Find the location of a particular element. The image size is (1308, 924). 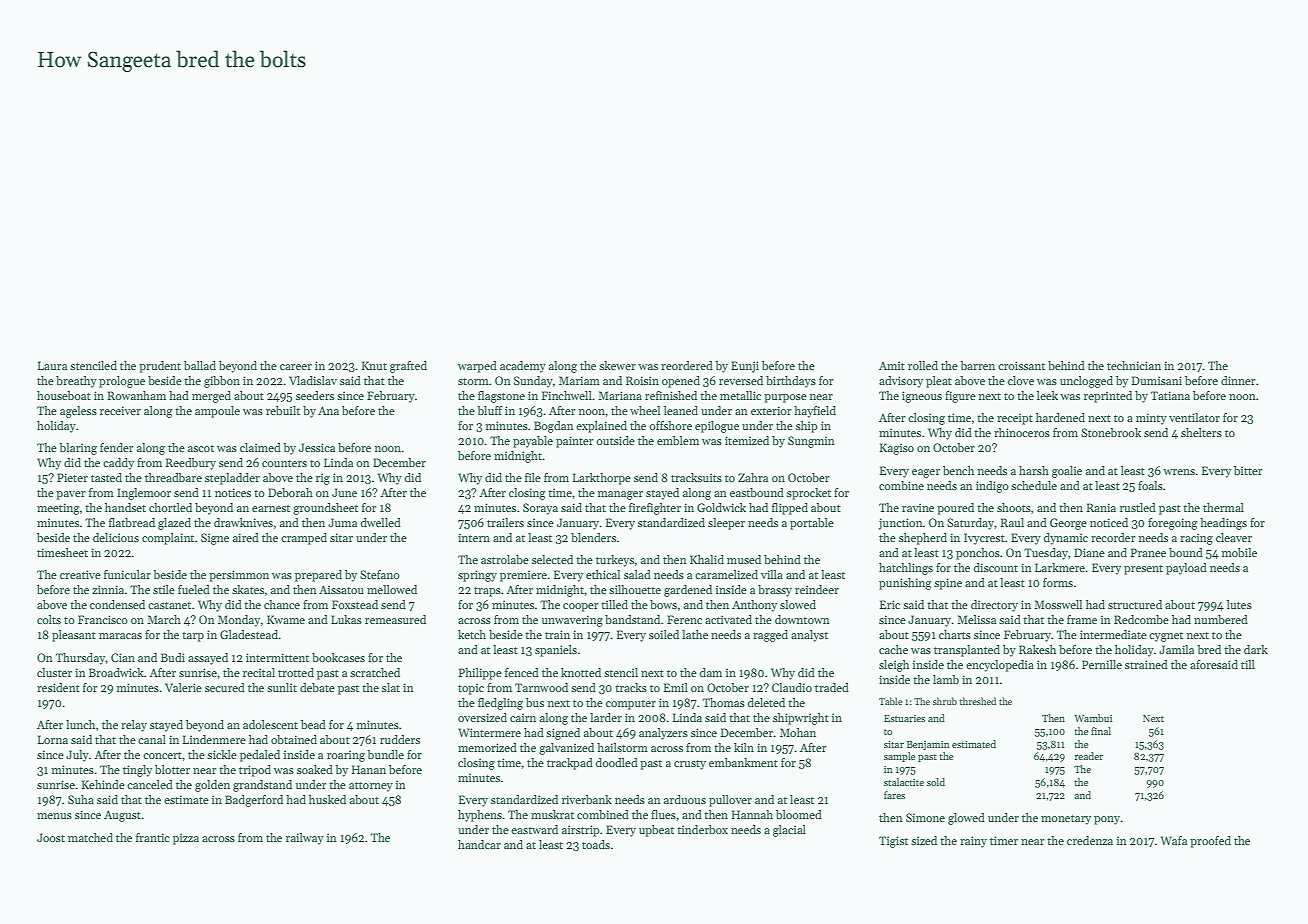

reader is located at coordinates (1089, 756).
